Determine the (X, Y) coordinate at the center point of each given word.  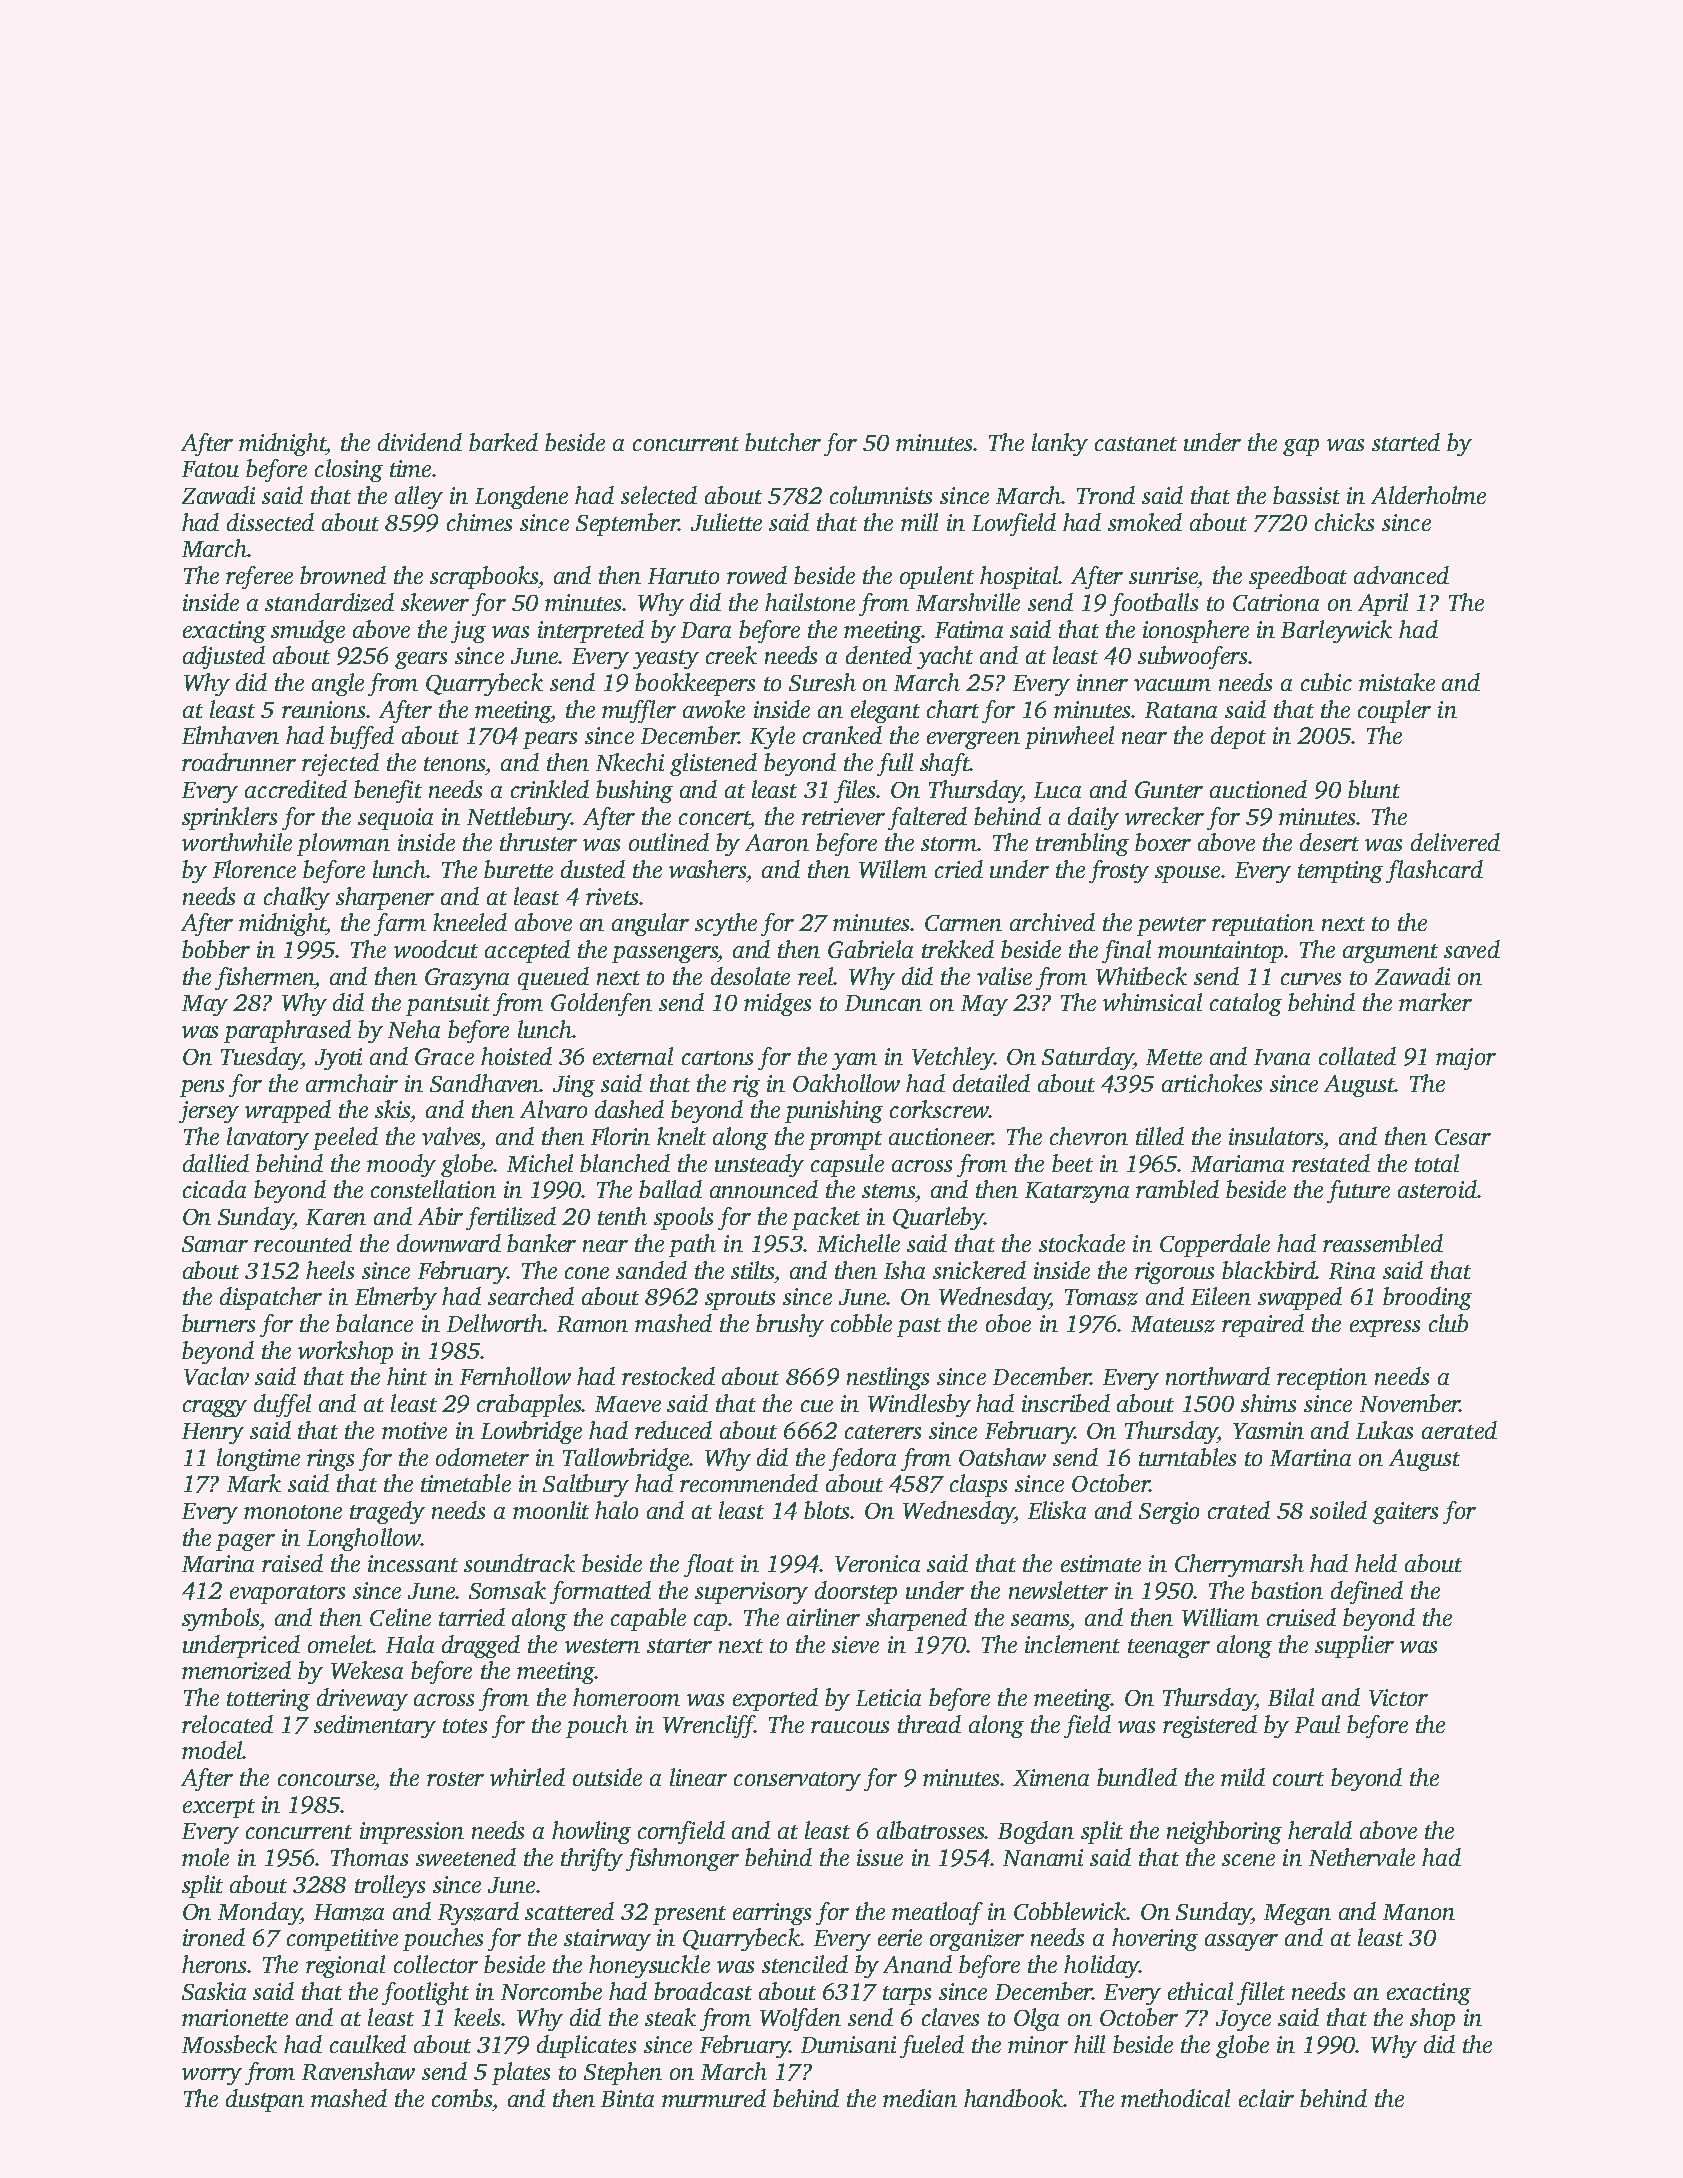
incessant (413, 1563)
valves (451, 1136)
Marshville (968, 602)
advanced (1401, 575)
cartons (717, 1058)
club (1448, 1323)
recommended (749, 1483)
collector (436, 1964)
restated (1331, 1163)
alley (419, 497)
